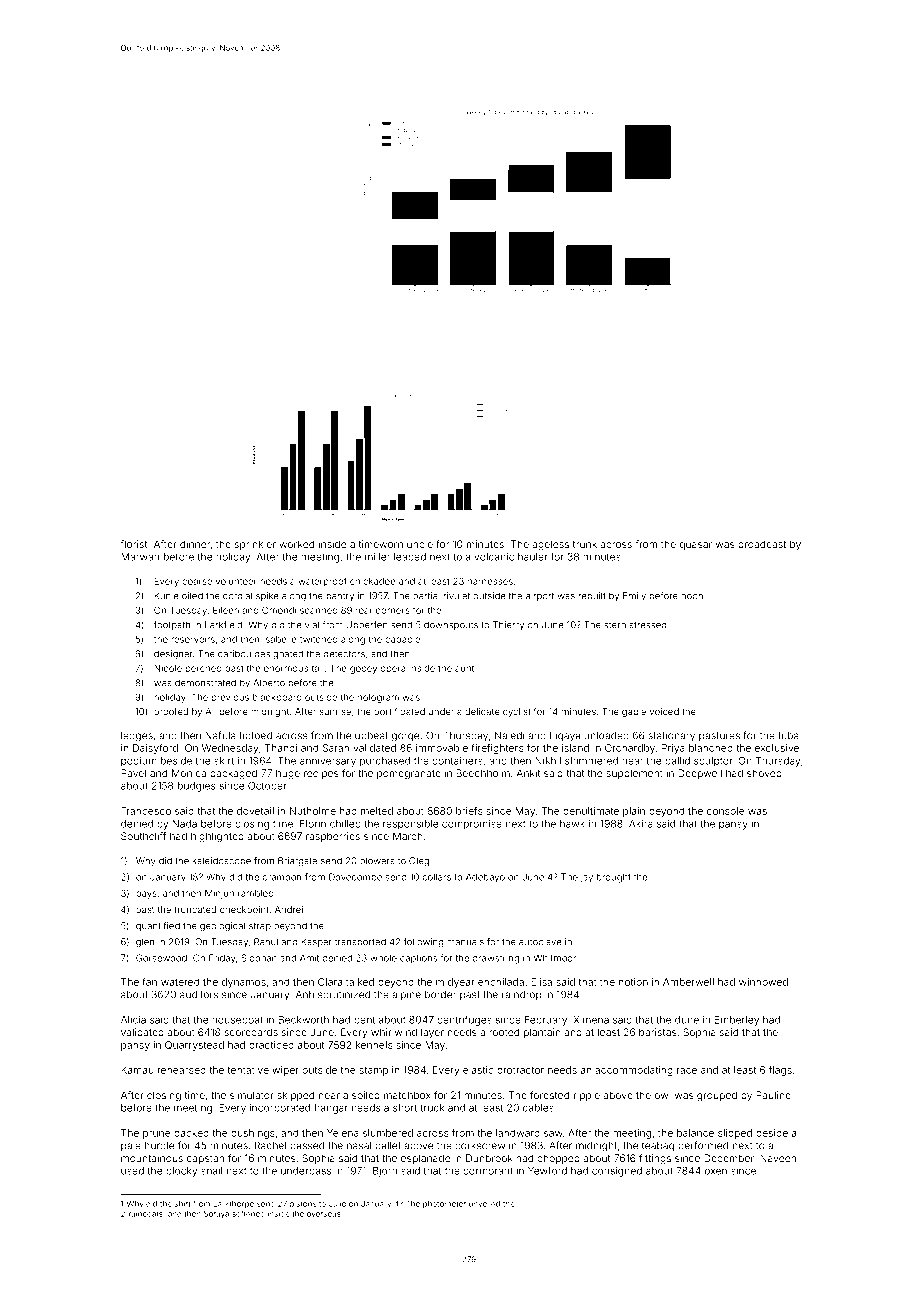 The width and height of the screenshot is (924, 1308). What do you see at coordinates (716, 1171) in the screenshot?
I see `oxen` at bounding box center [716, 1171].
